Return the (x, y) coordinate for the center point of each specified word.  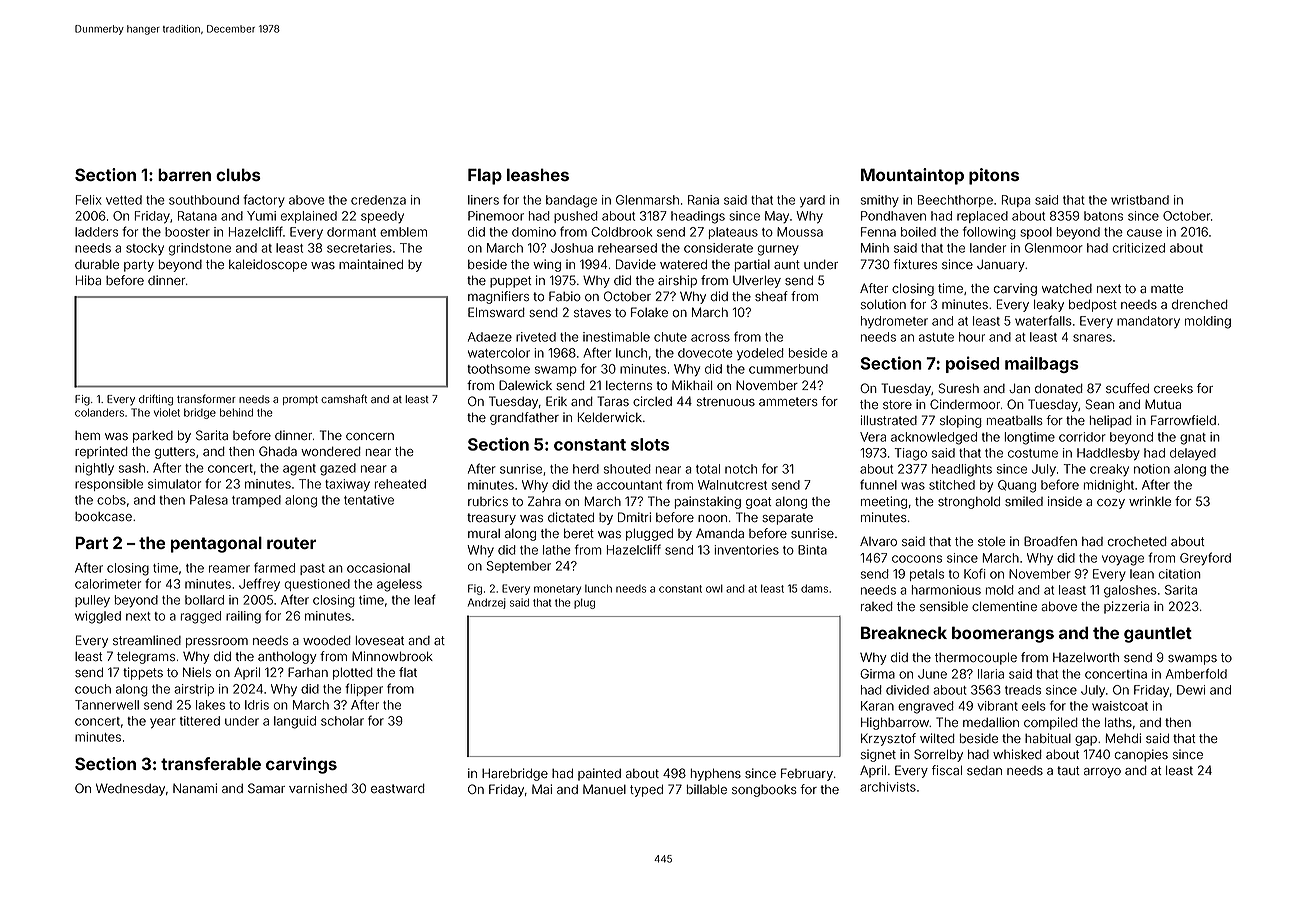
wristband (1140, 200)
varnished (318, 788)
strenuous (726, 402)
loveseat (380, 640)
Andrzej (487, 603)
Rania (703, 200)
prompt (300, 400)
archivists (888, 787)
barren (184, 174)
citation (1180, 574)
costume (1033, 453)
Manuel (604, 789)
